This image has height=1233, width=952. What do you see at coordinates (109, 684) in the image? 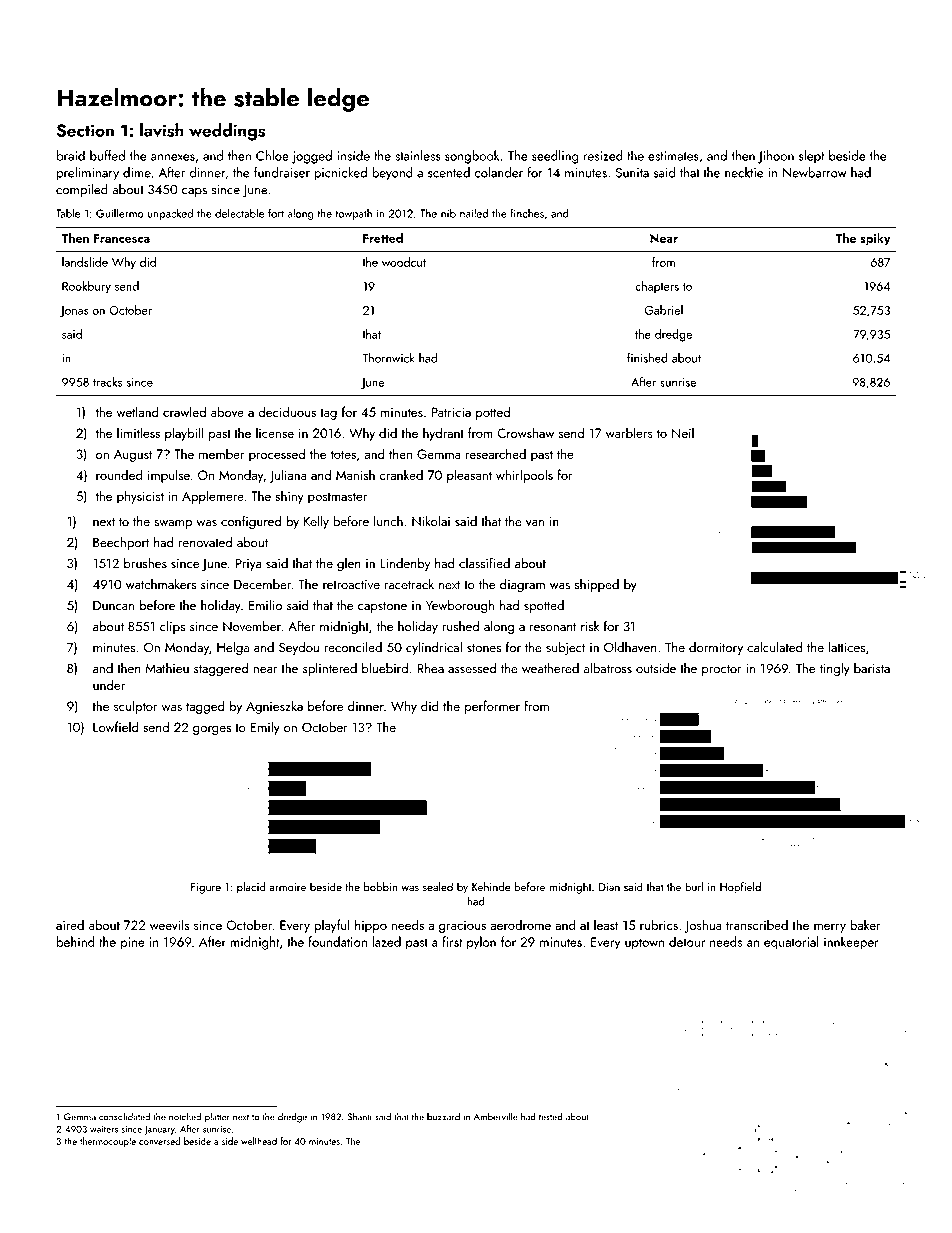
I see `under` at bounding box center [109, 684].
